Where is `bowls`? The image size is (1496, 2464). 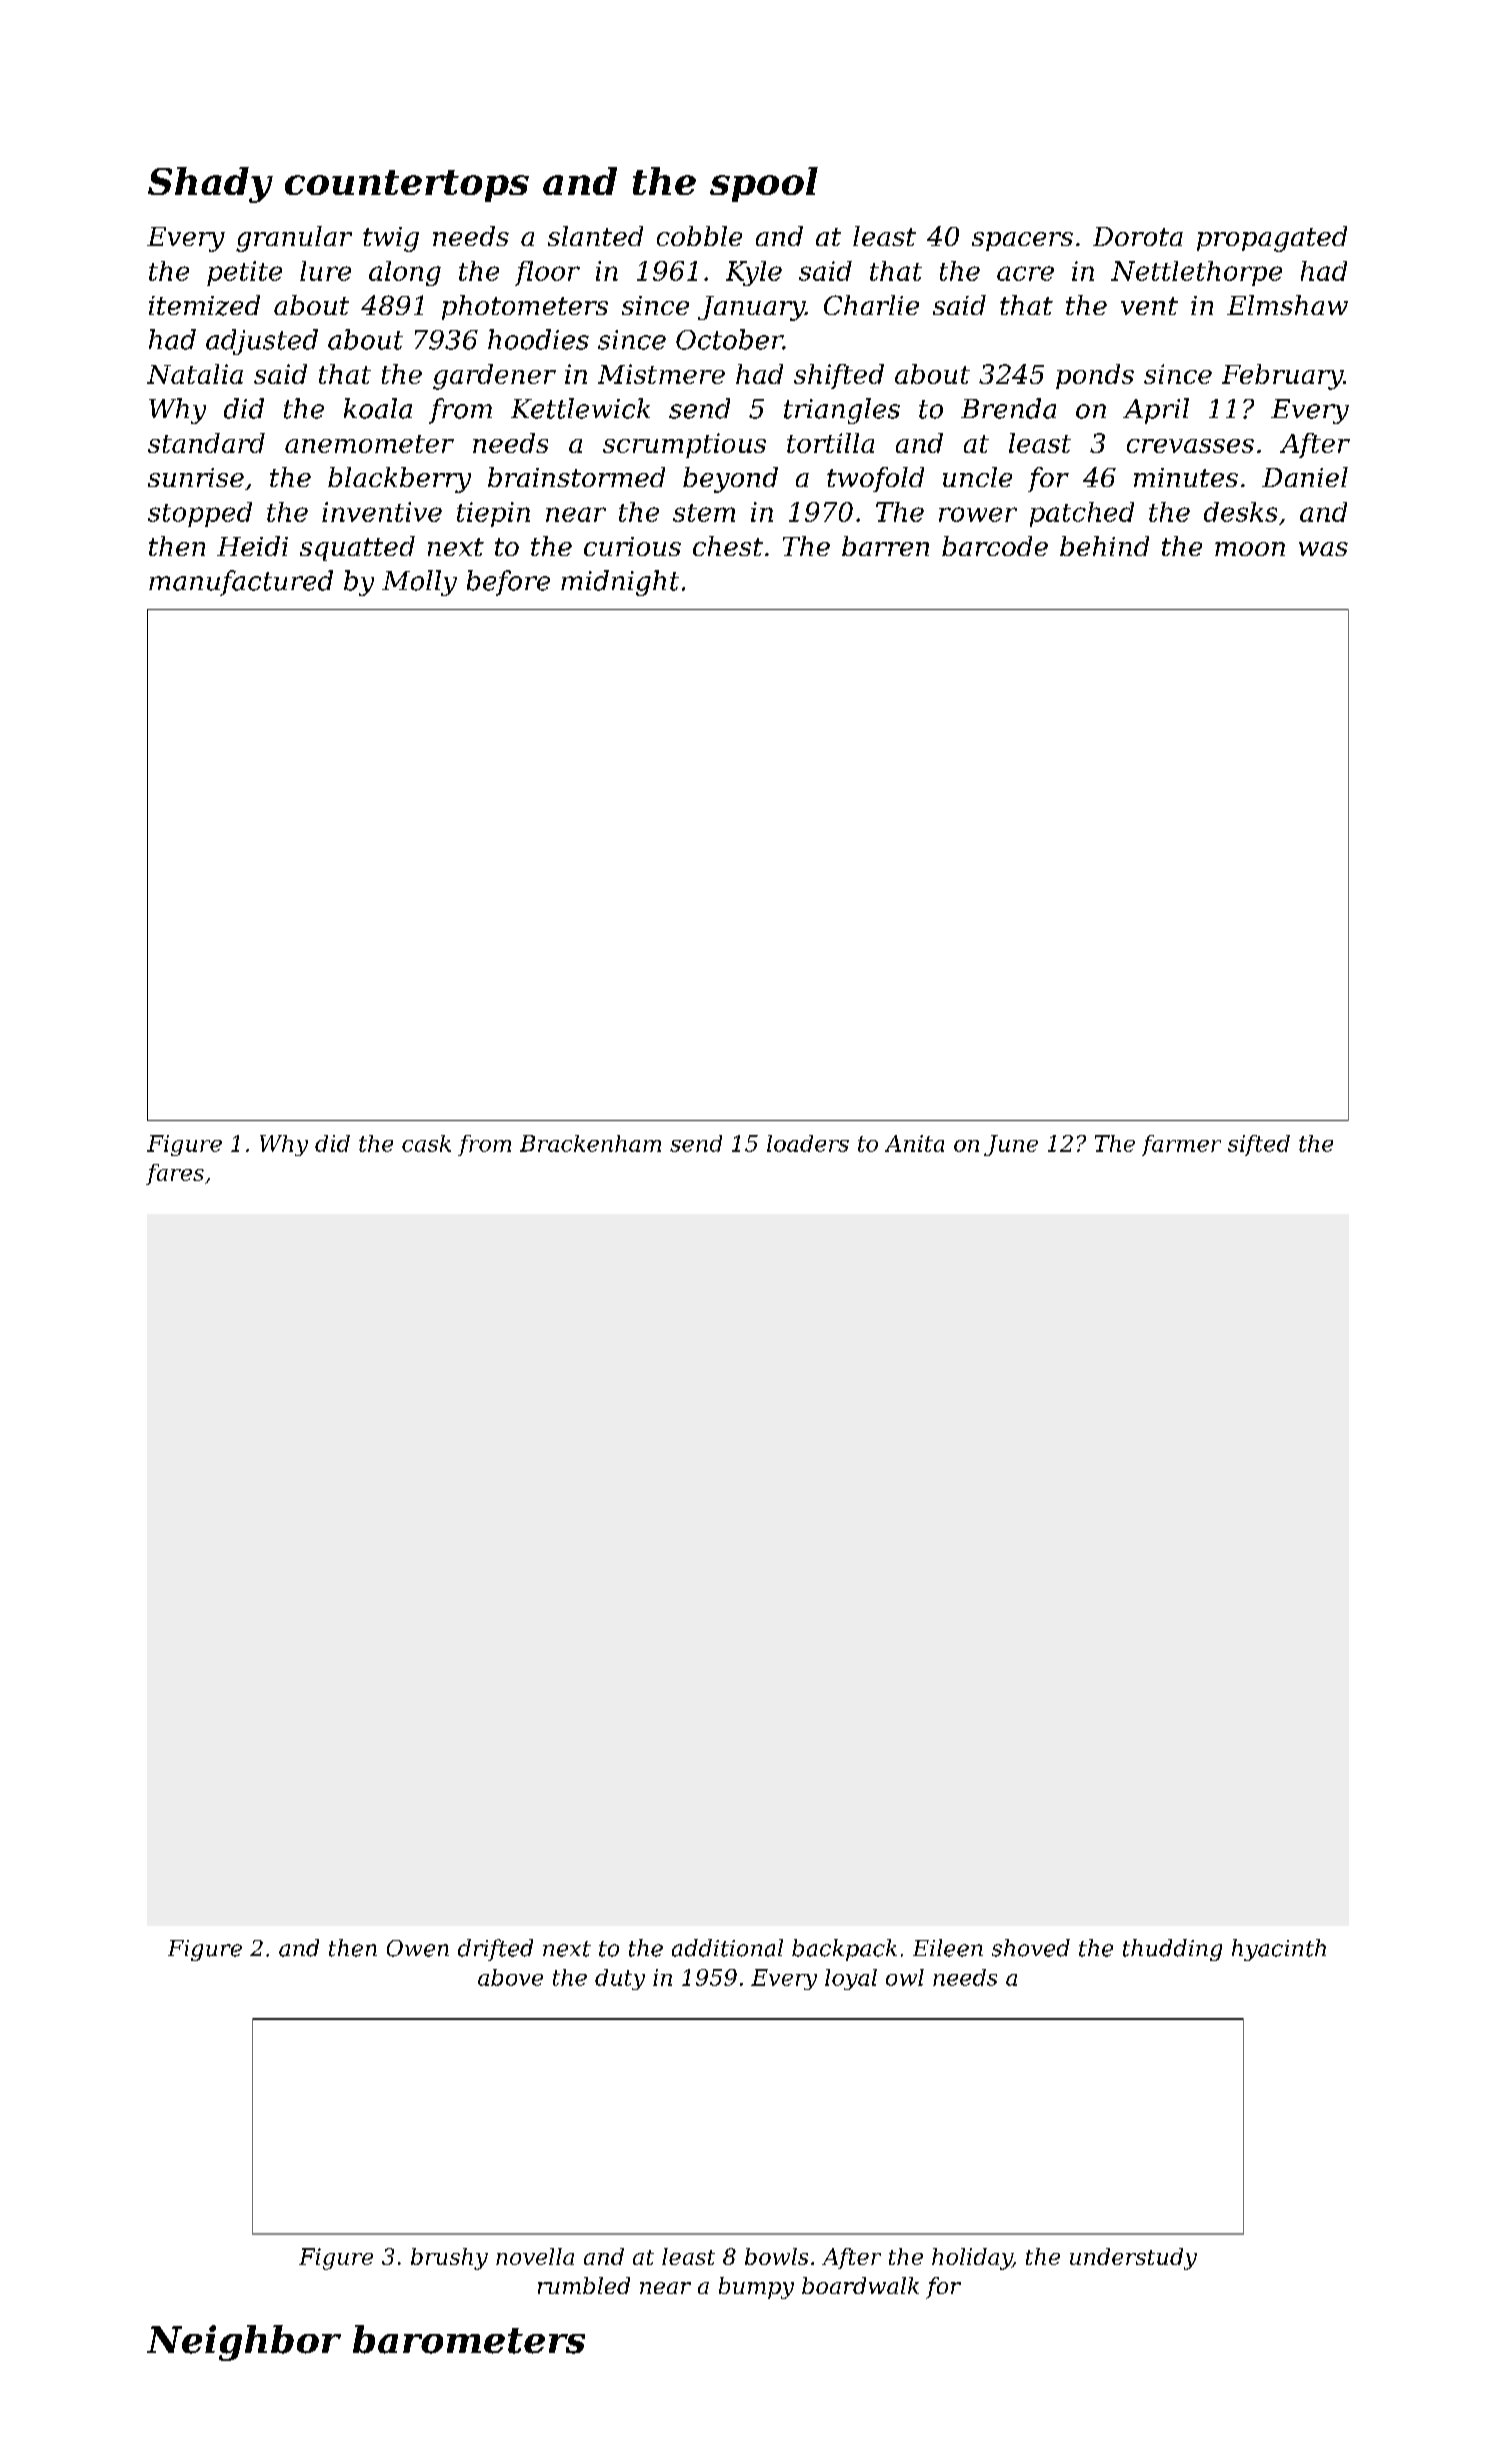
bowls is located at coordinates (776, 2256).
